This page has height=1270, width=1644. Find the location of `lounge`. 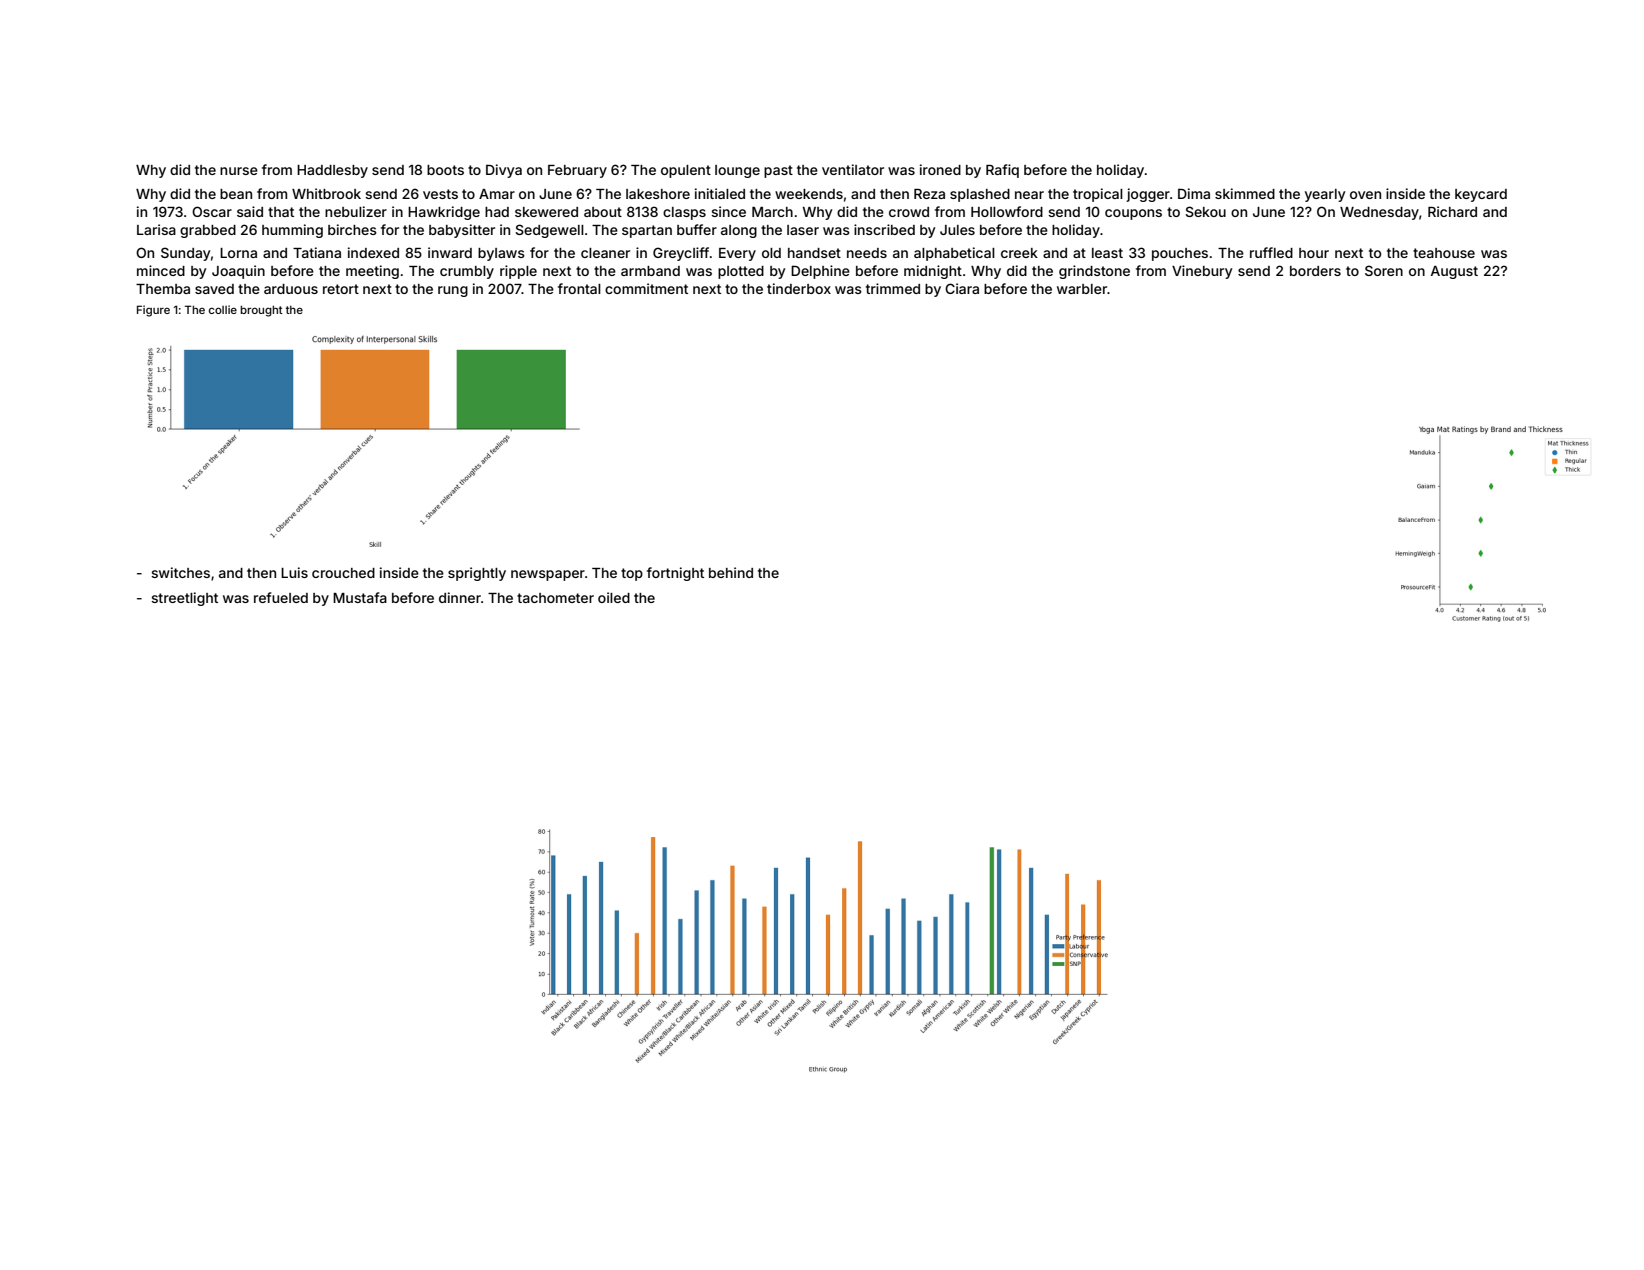

lounge is located at coordinates (737, 171).
